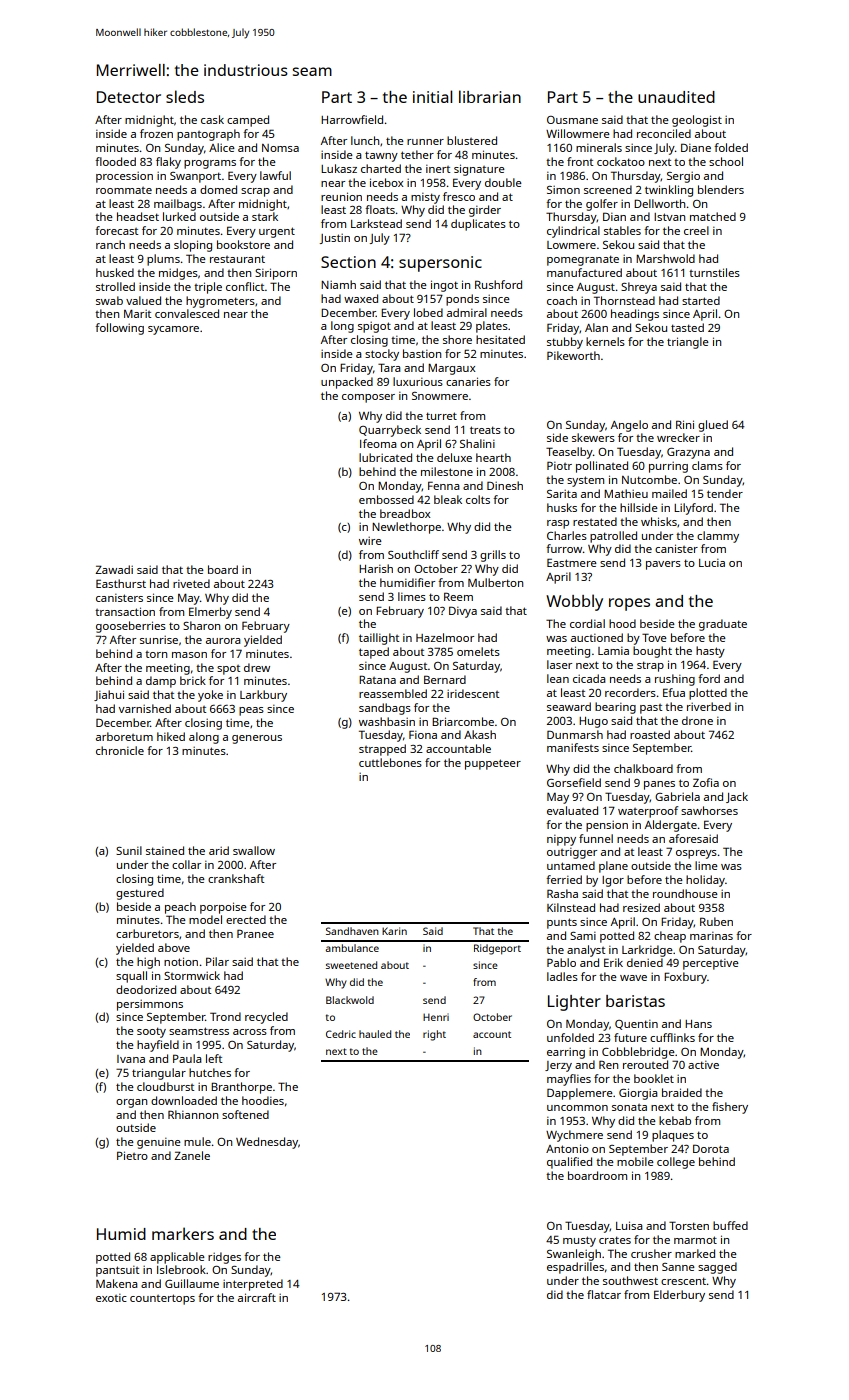  What do you see at coordinates (162, 1299) in the screenshot?
I see `countertops` at bounding box center [162, 1299].
